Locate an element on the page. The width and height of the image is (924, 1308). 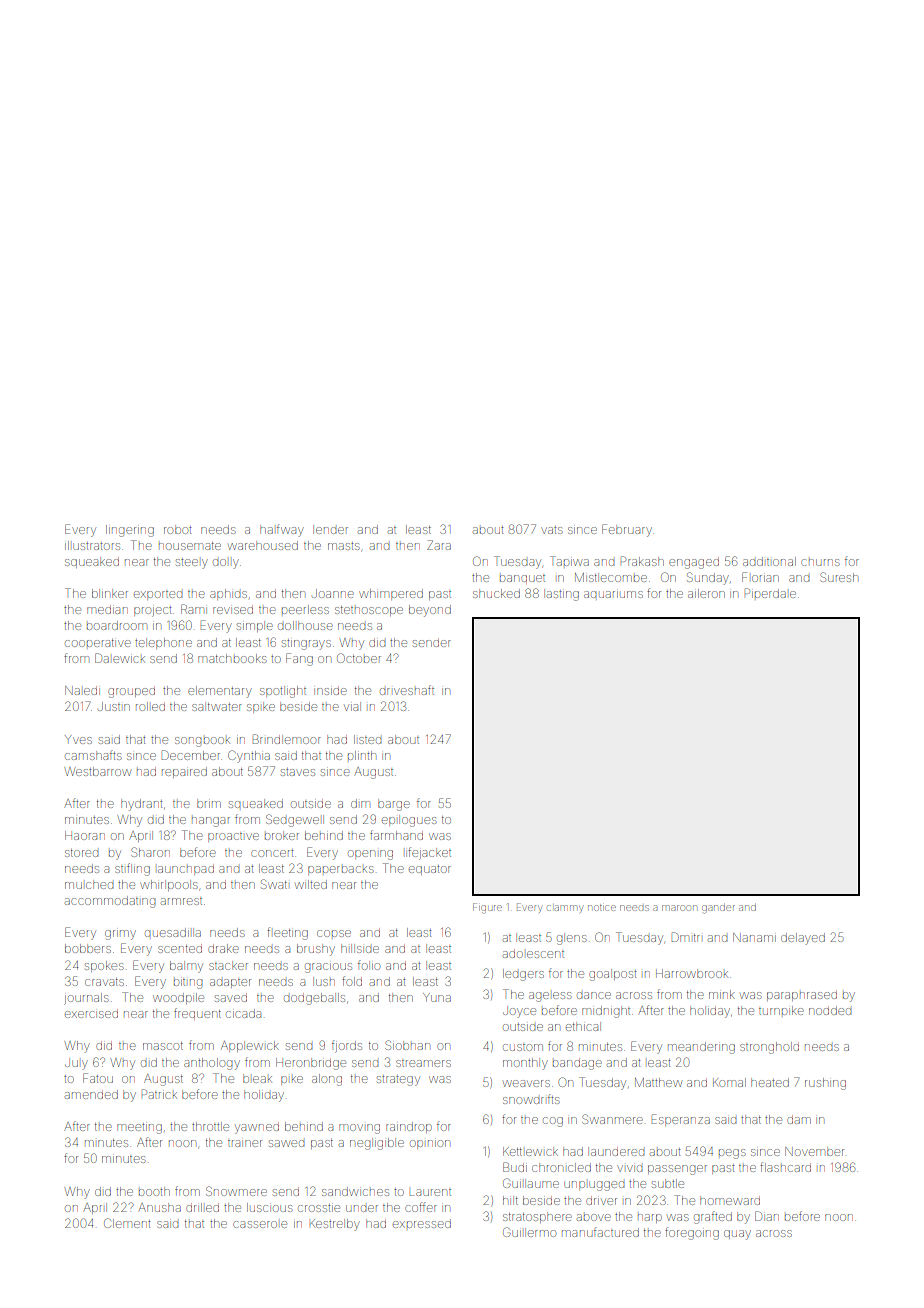
barge is located at coordinates (394, 805).
